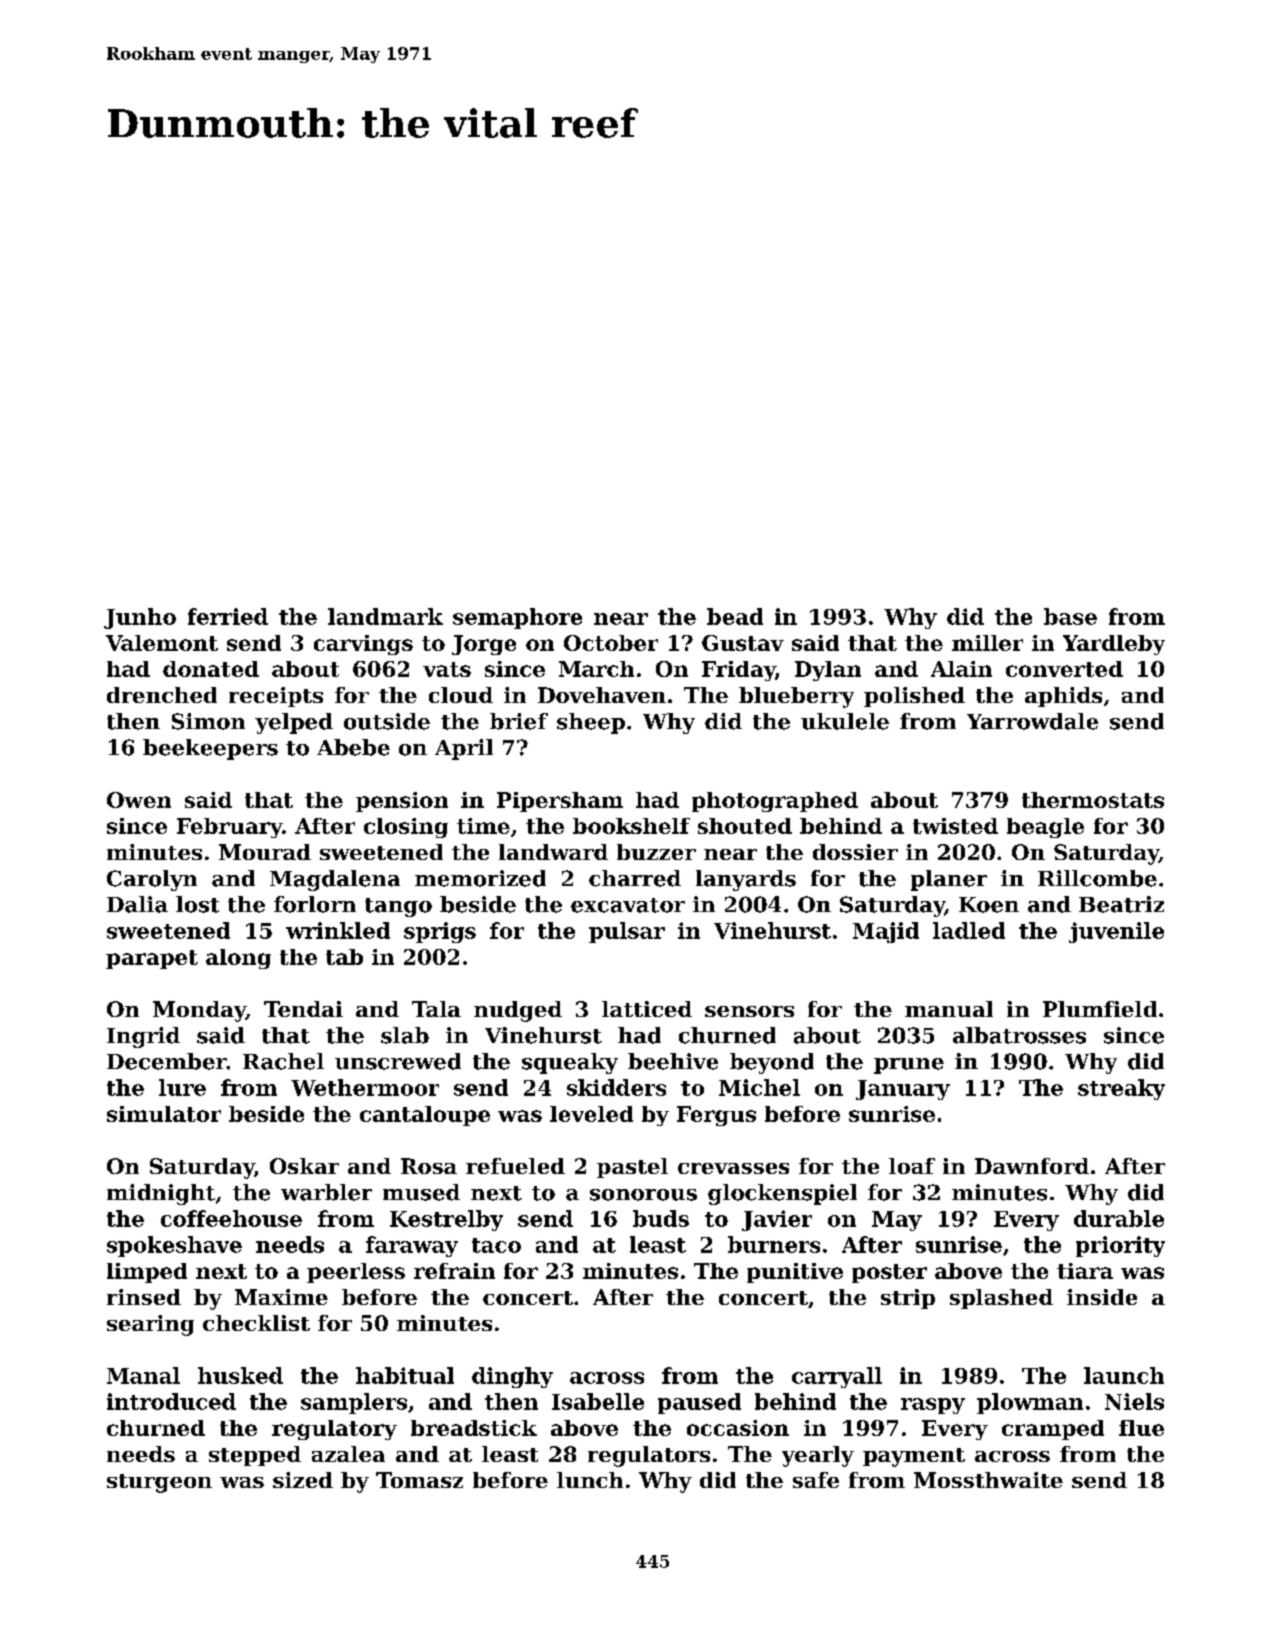  Describe the element at coordinates (1070, 616) in the image. I see `base` at that location.
